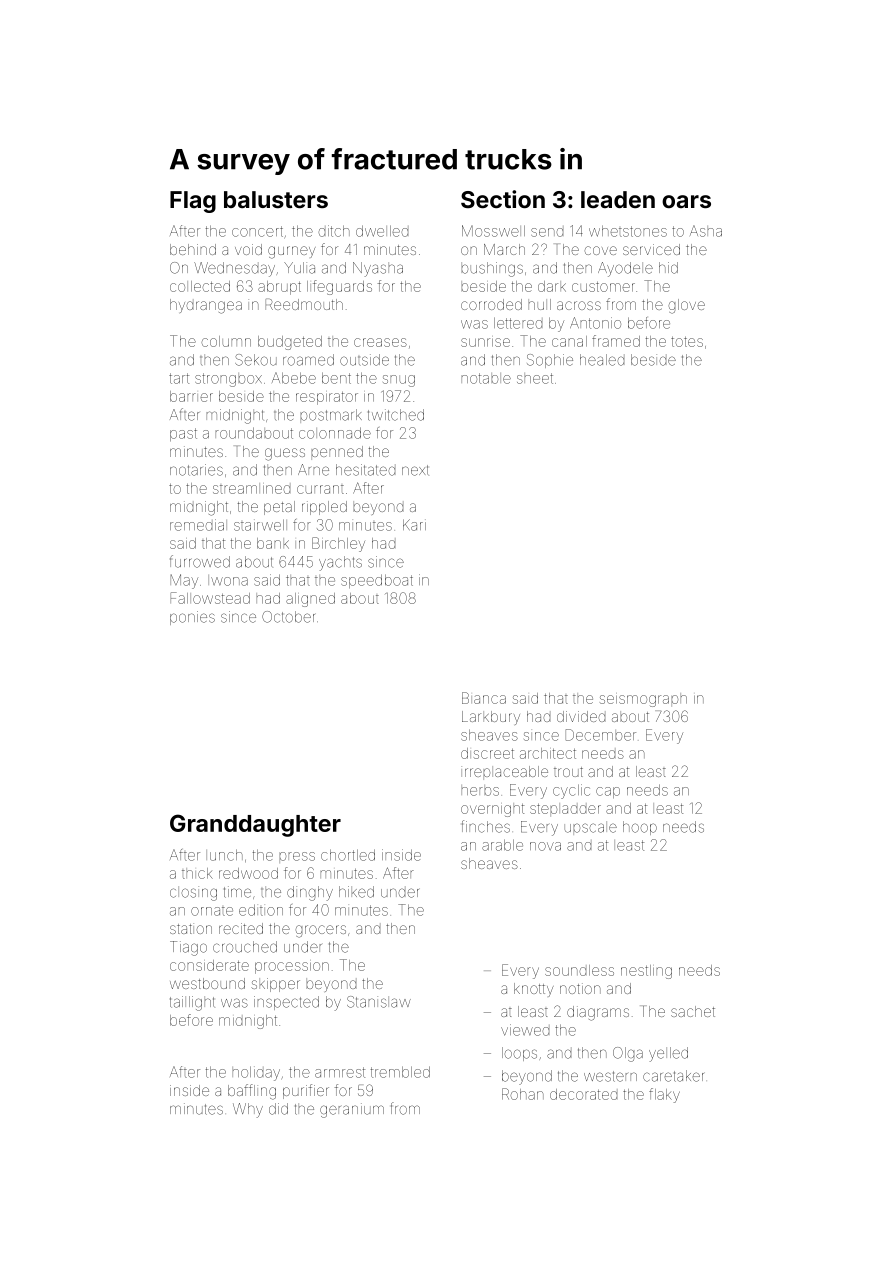 This image has width=893, height=1267. Describe the element at coordinates (484, 698) in the image. I see `Bianca` at that location.
